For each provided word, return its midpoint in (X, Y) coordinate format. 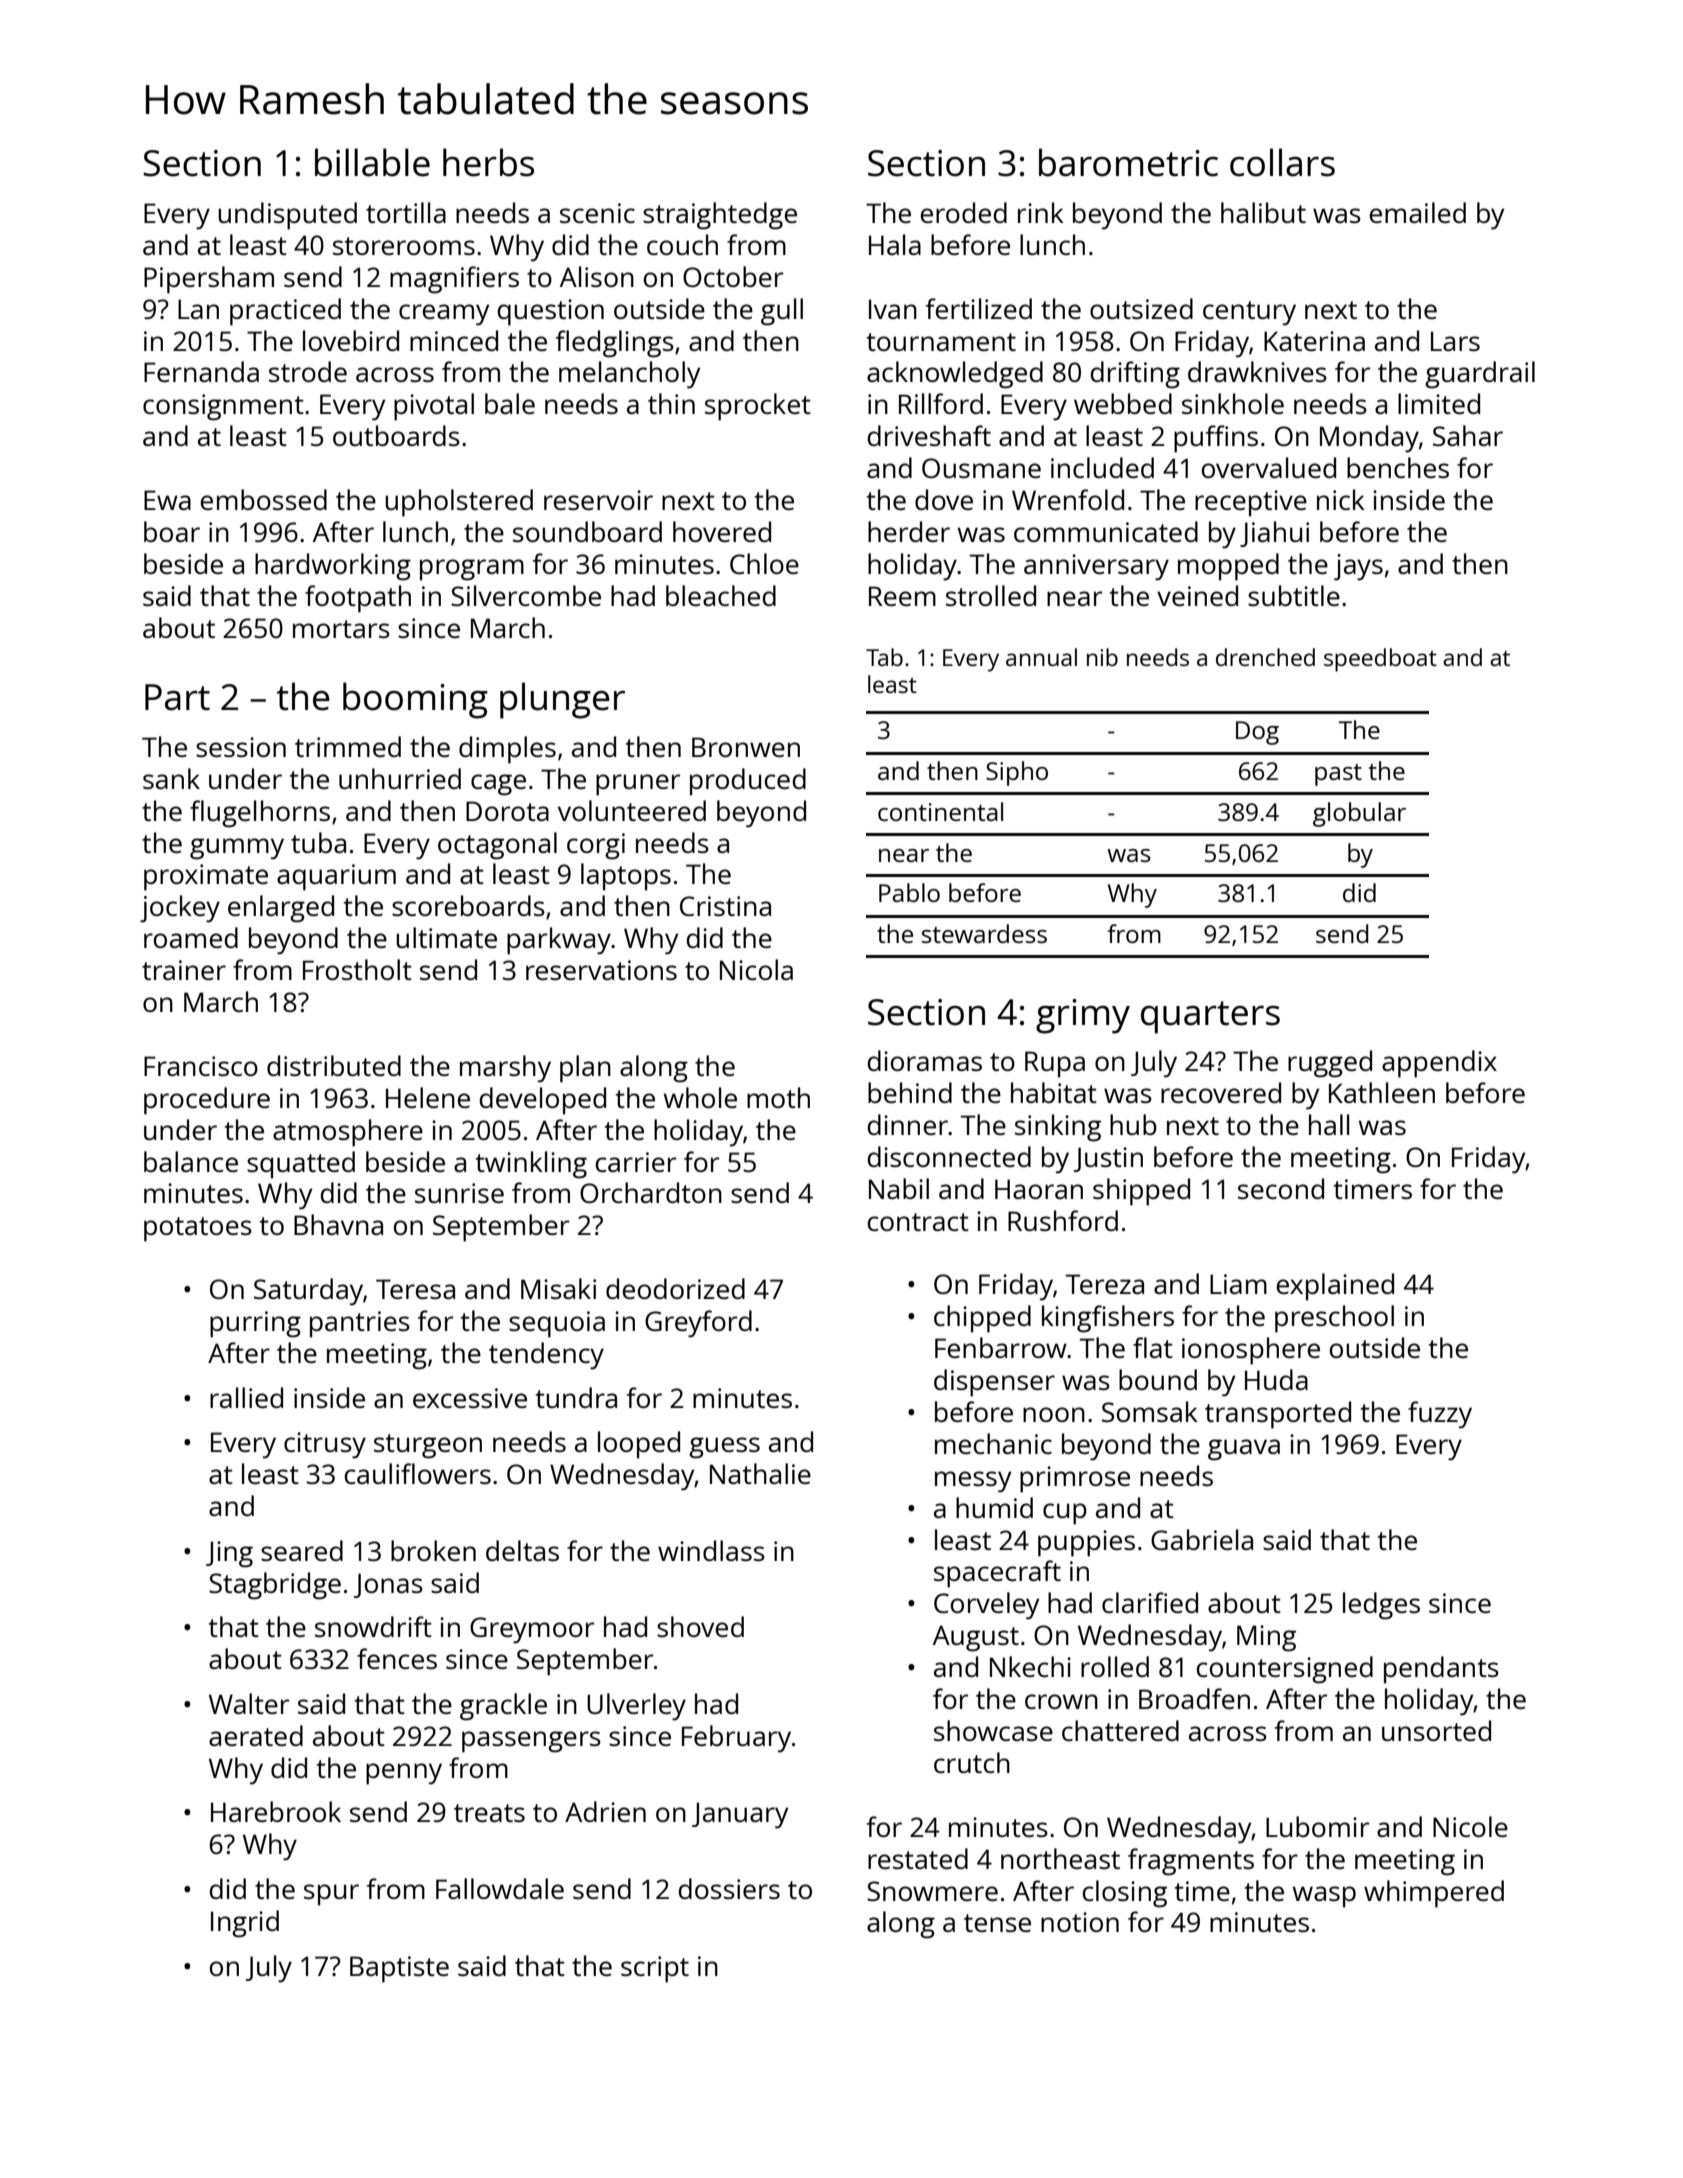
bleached (721, 595)
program (472, 570)
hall (1329, 1124)
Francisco (201, 1066)
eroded (964, 212)
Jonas (388, 1585)
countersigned (1285, 1670)
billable (372, 162)
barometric (1128, 162)
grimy (1083, 1016)
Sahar (1468, 435)
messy (973, 1482)
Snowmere (932, 1891)
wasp (1324, 1897)
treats (489, 1813)
